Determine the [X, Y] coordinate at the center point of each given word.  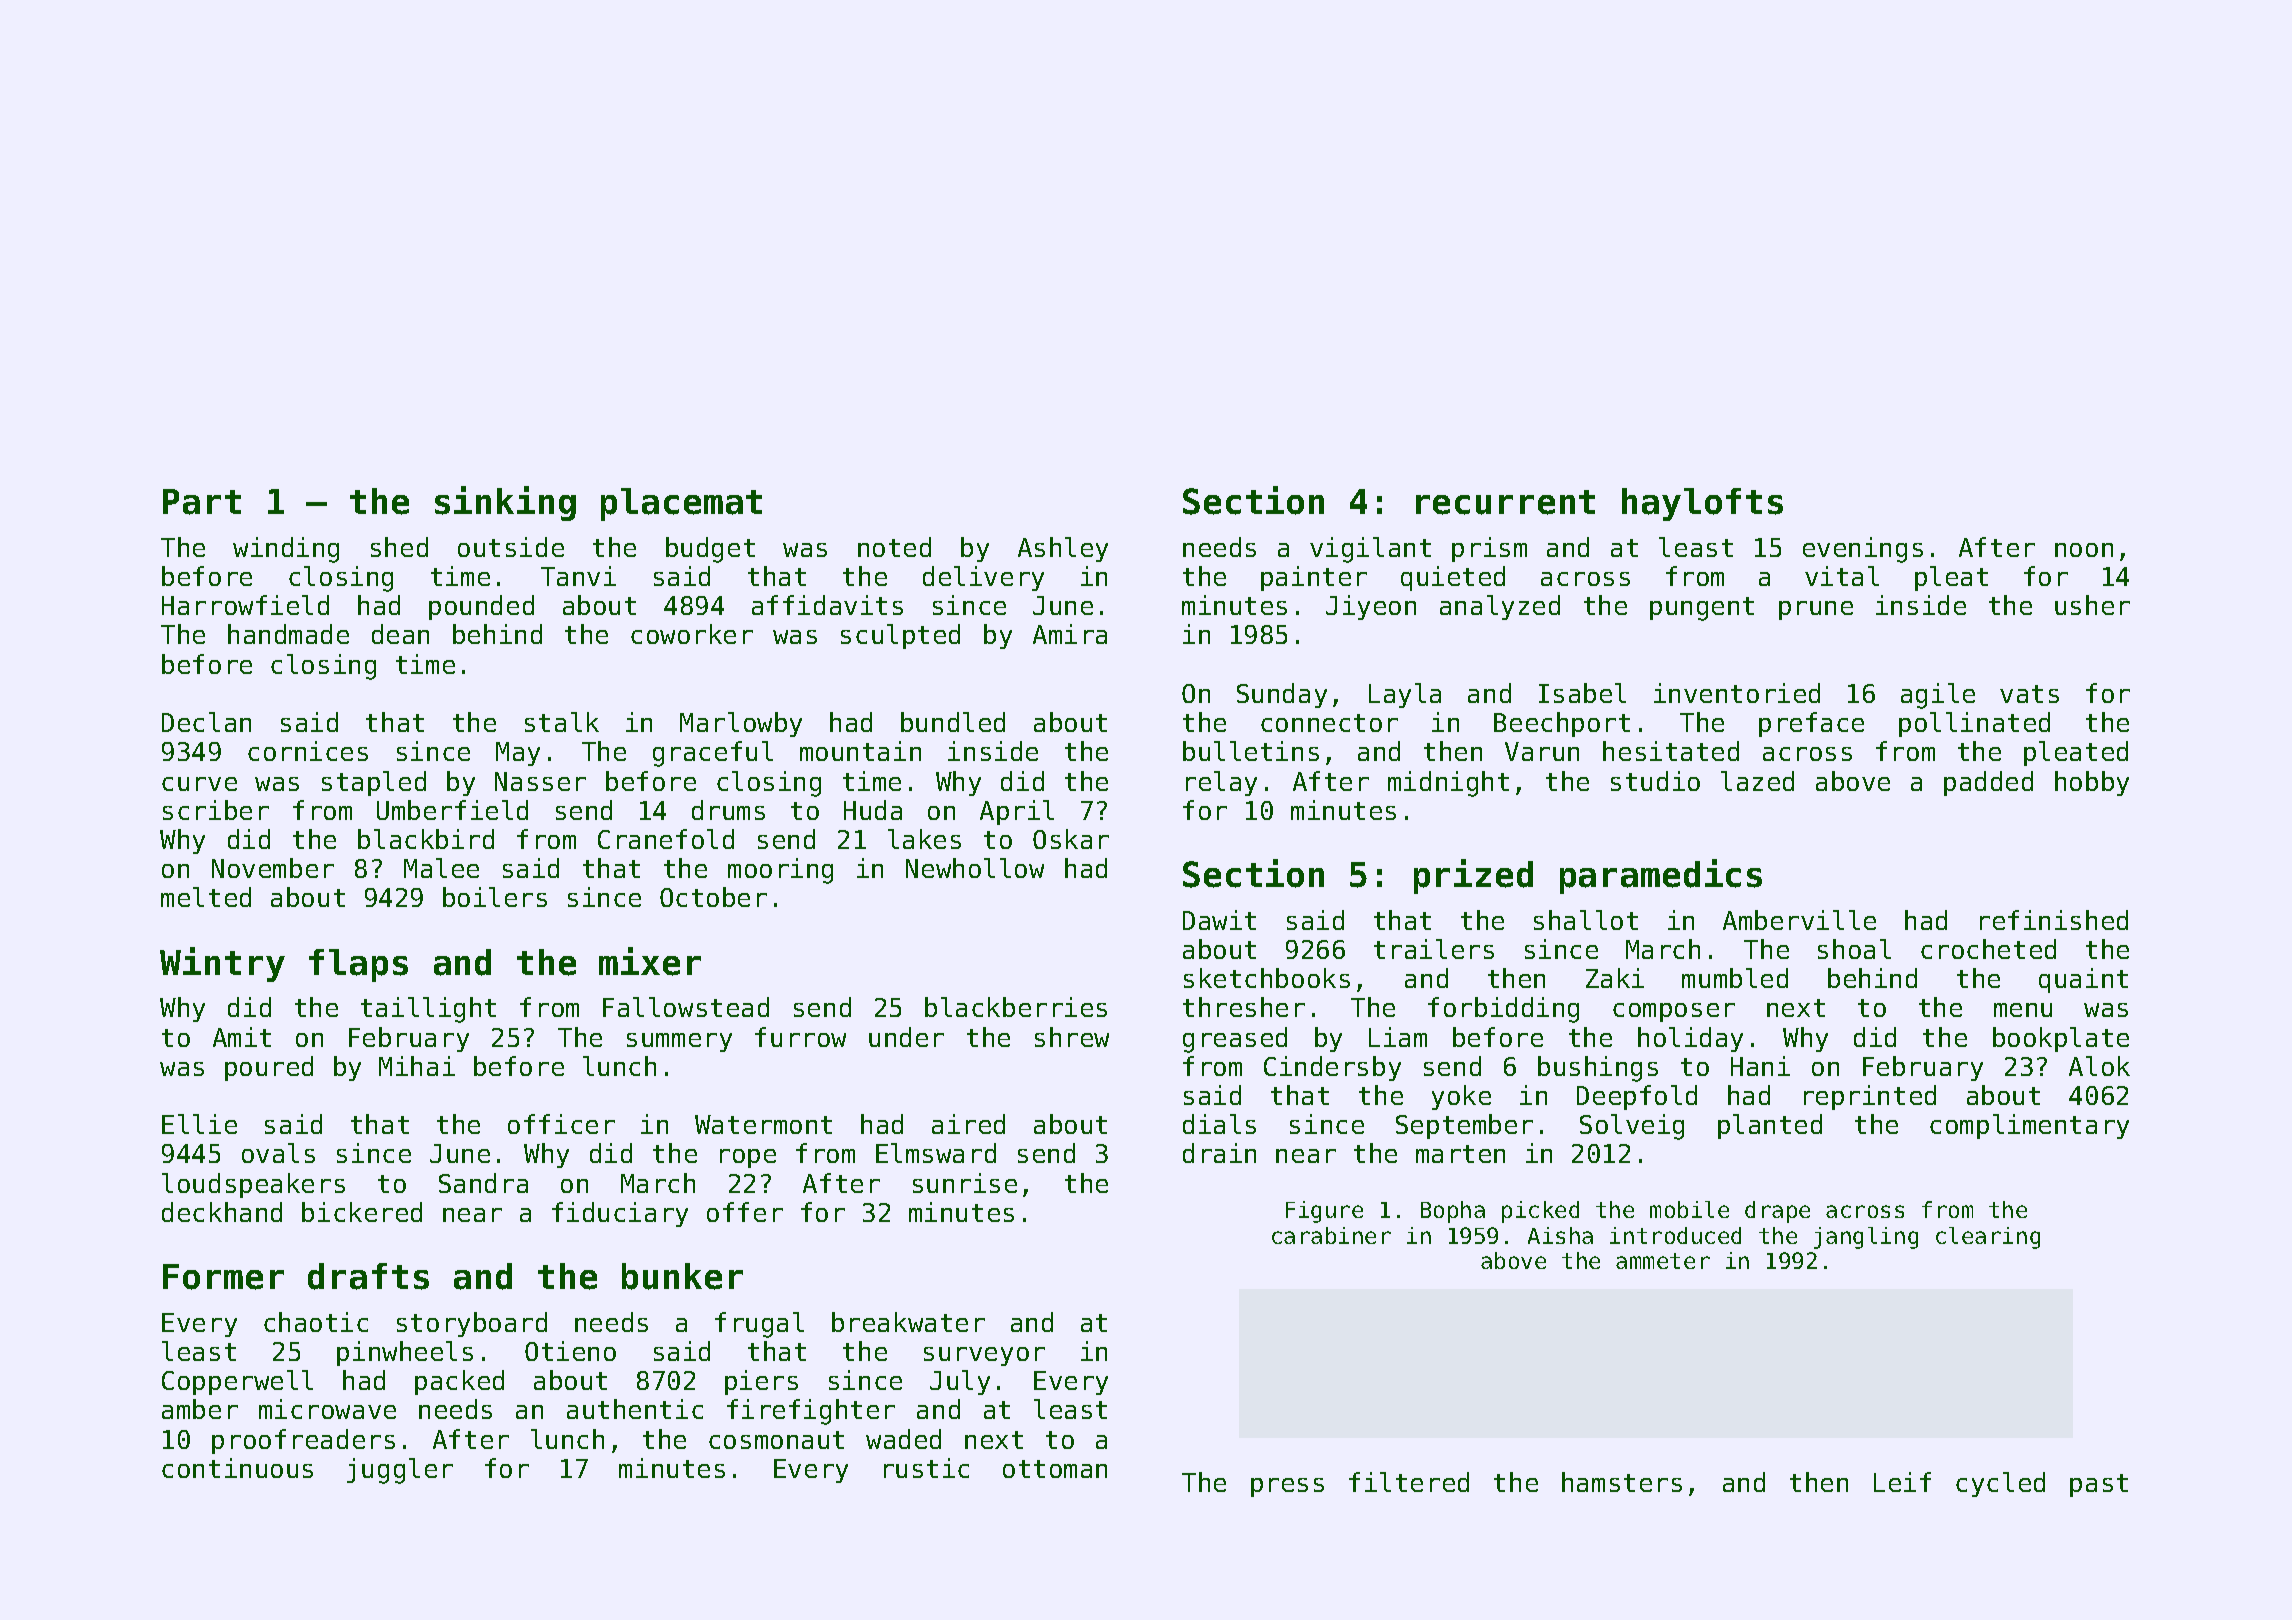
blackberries [1016, 1007]
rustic [926, 1468]
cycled [2000, 1484]
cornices [308, 751]
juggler [400, 1471]
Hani [1760, 1066]
